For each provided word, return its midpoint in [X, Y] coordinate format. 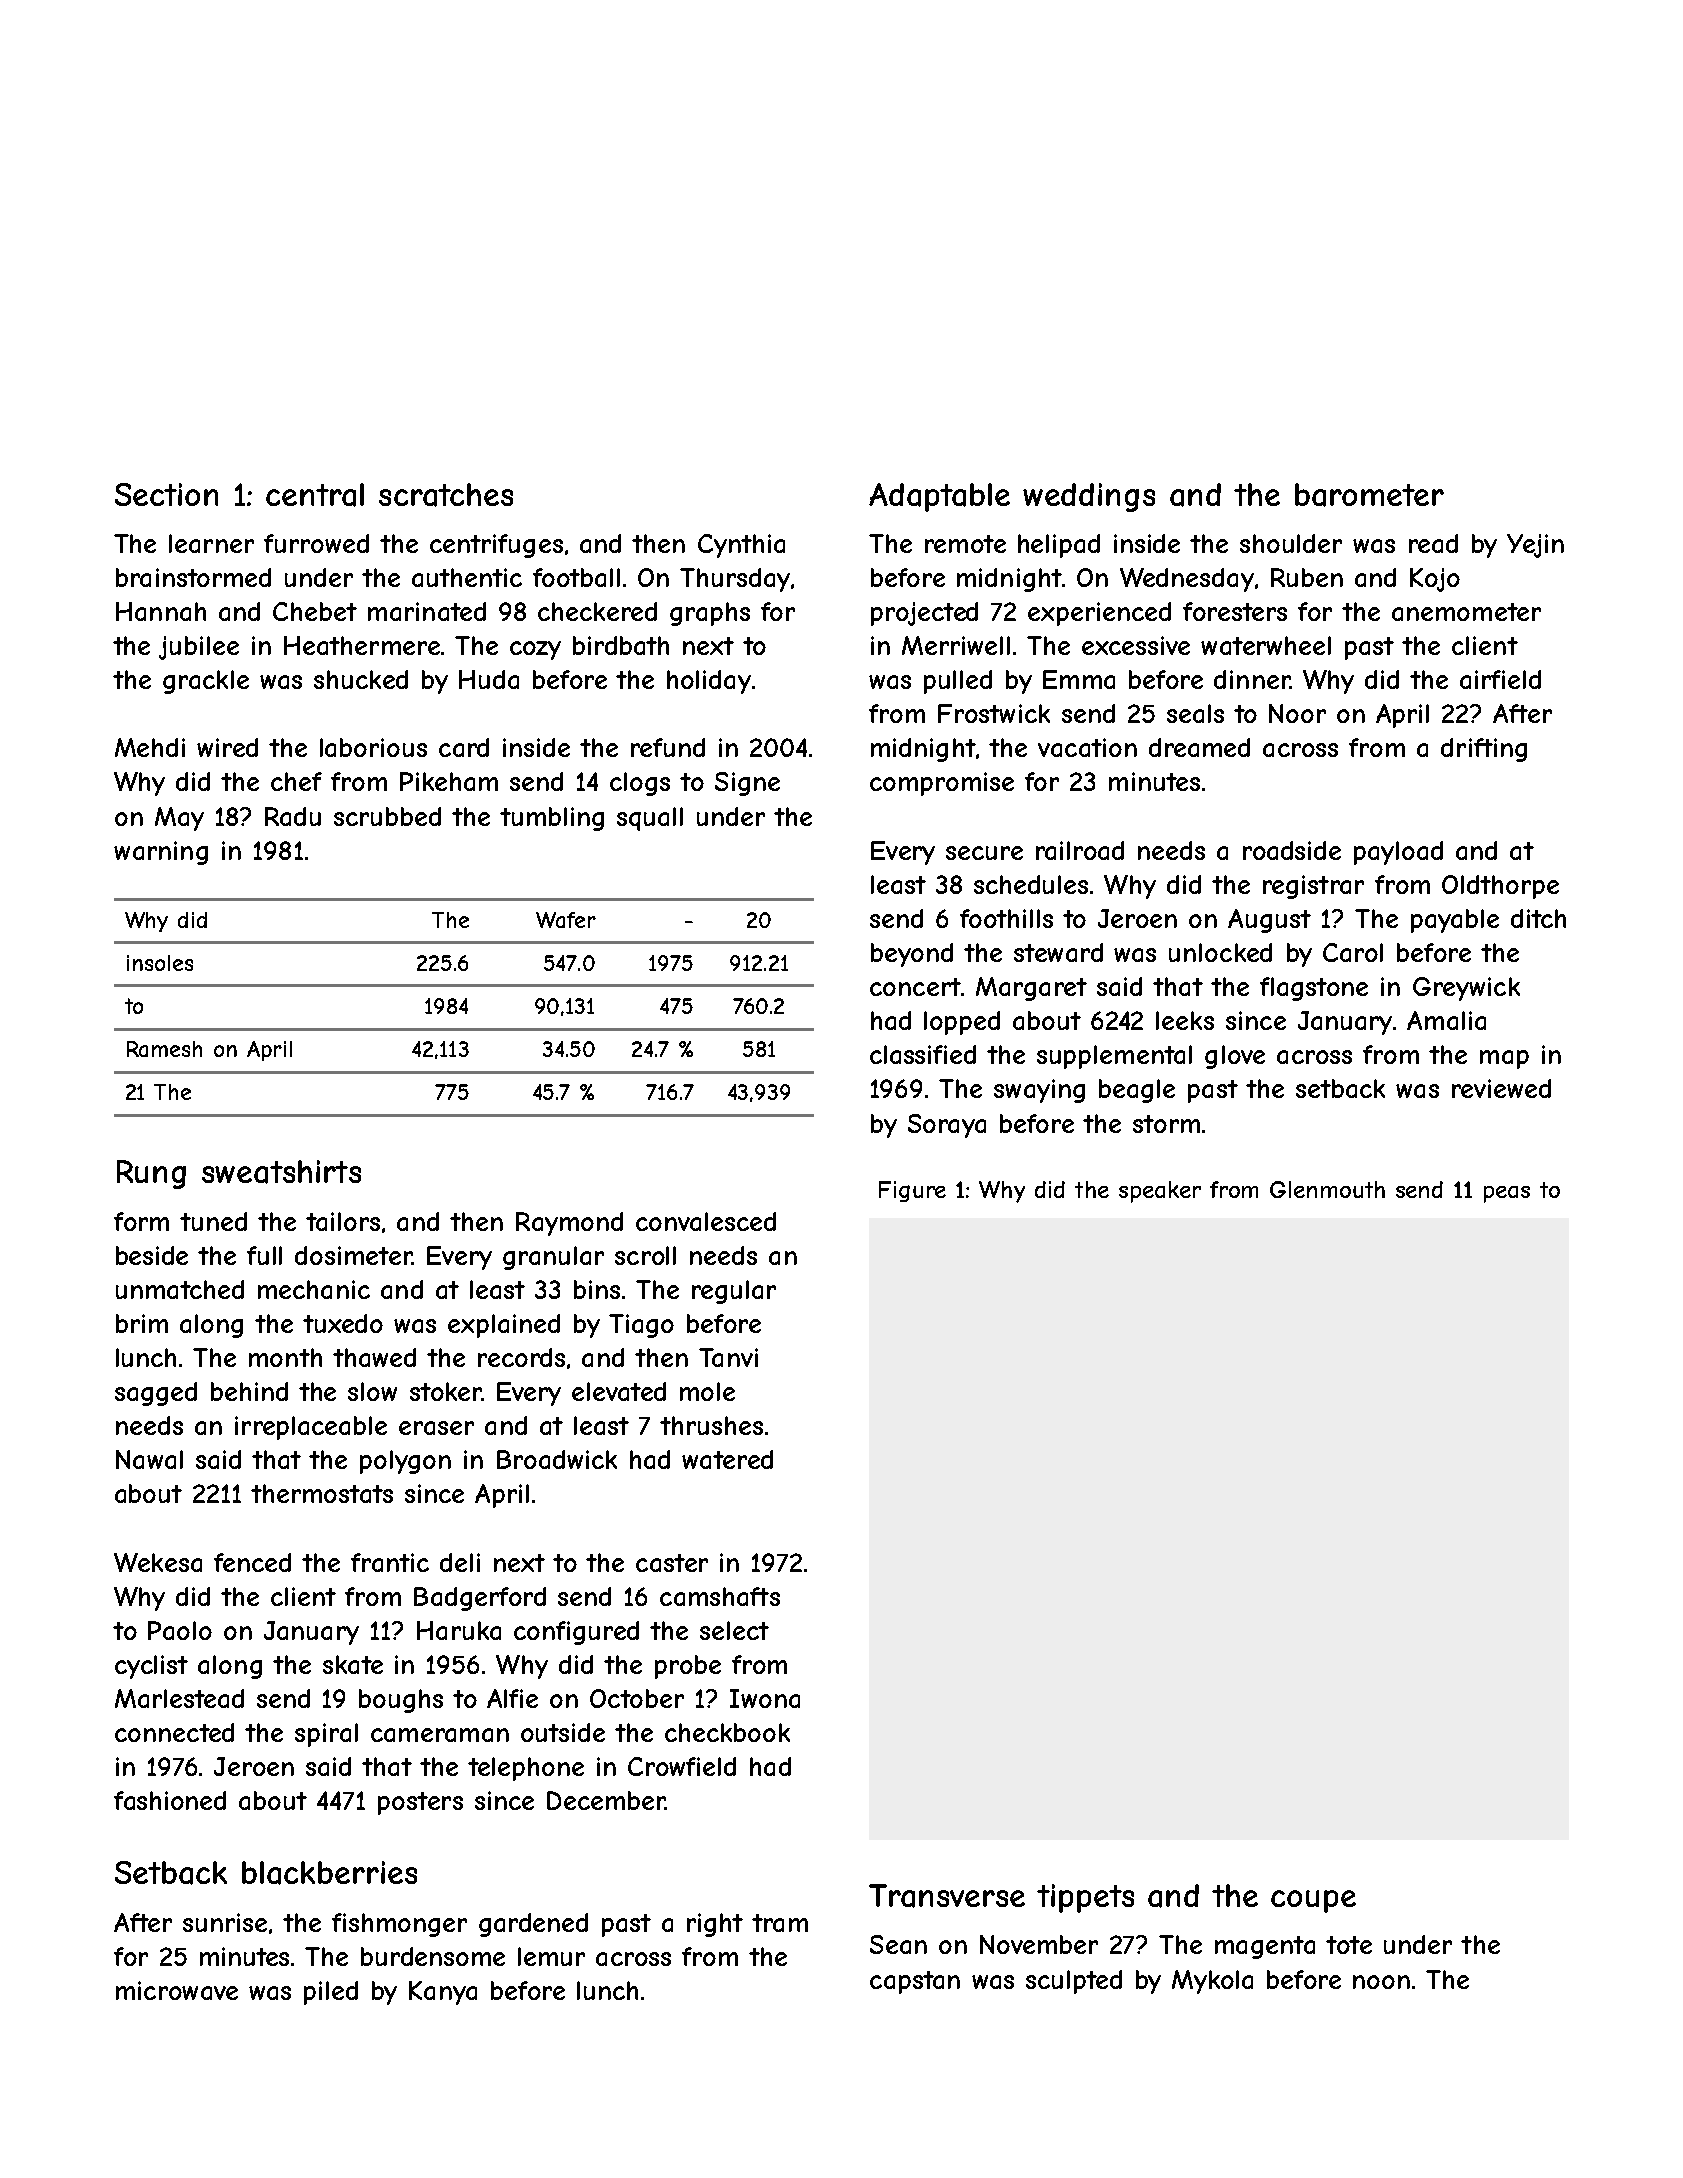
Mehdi [150, 747]
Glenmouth [1327, 1189]
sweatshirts [281, 1172]
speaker [1160, 1192]
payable [1455, 921]
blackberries [329, 1873]
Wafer [566, 920]
